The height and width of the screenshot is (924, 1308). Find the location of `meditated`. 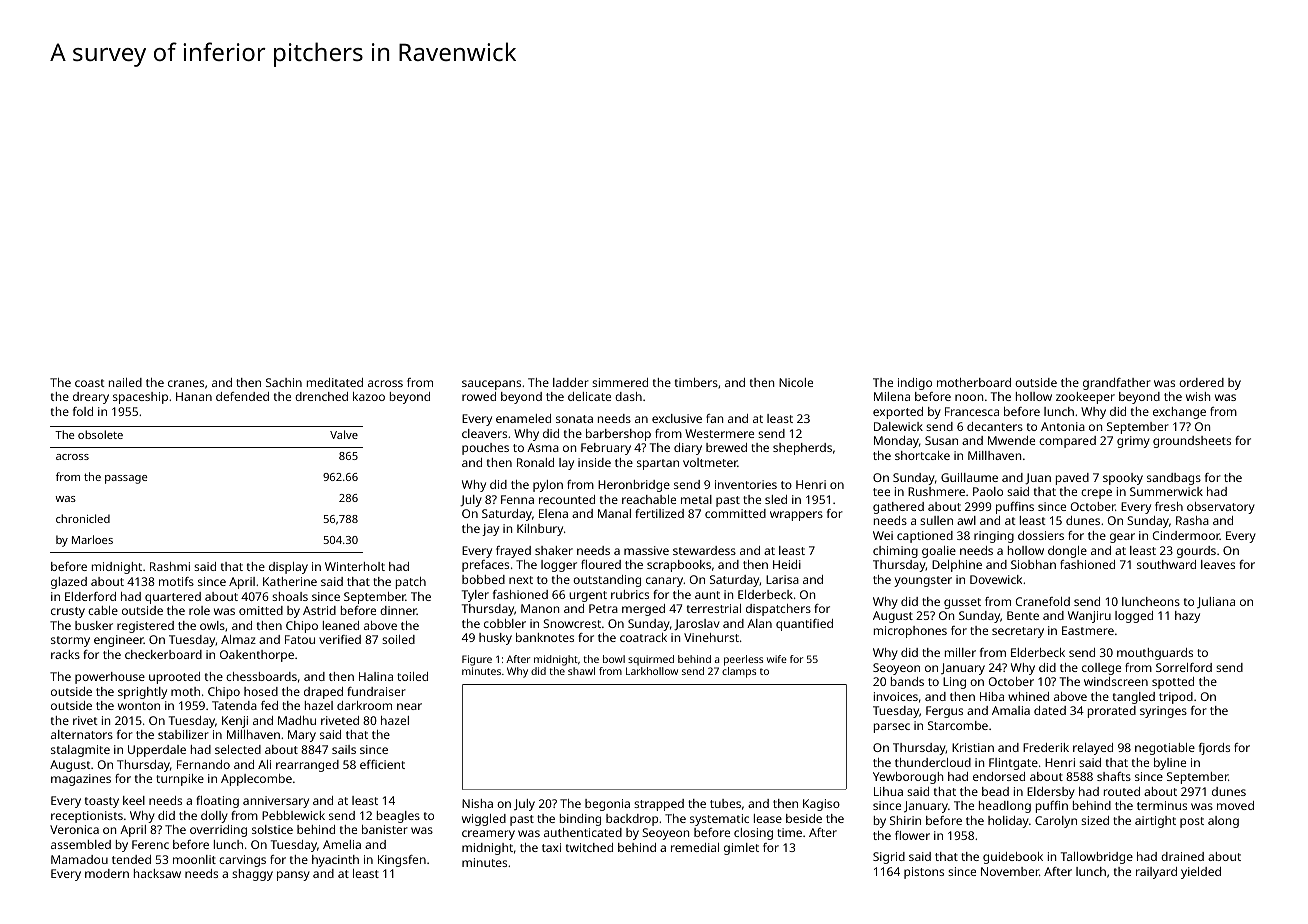

meditated is located at coordinates (335, 382).
